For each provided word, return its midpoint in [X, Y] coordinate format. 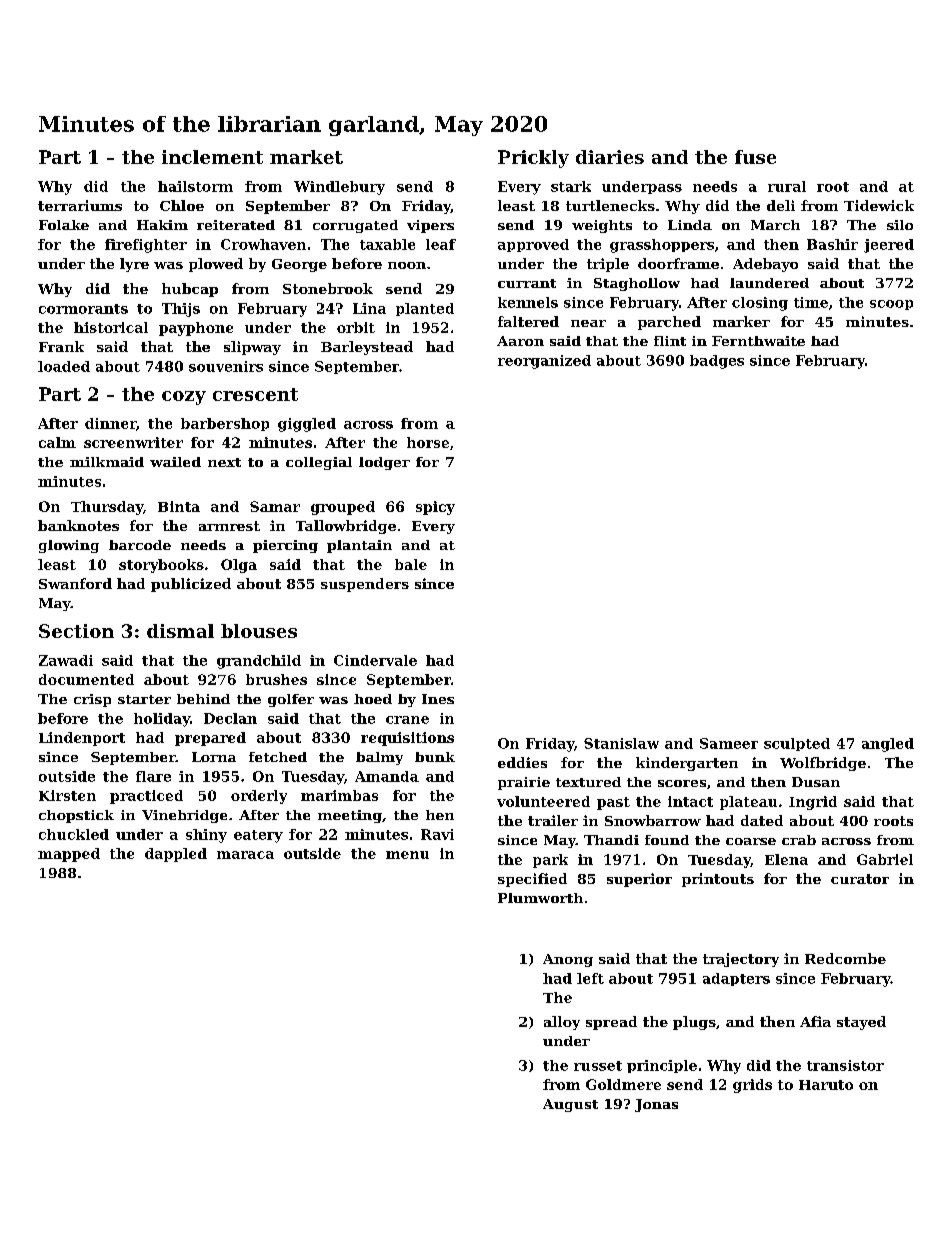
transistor [845, 1065]
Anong [568, 960]
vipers [430, 226]
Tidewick [879, 205]
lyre [134, 265]
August [570, 1105]
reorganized [544, 362]
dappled [176, 855]
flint [670, 341]
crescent [255, 394]
